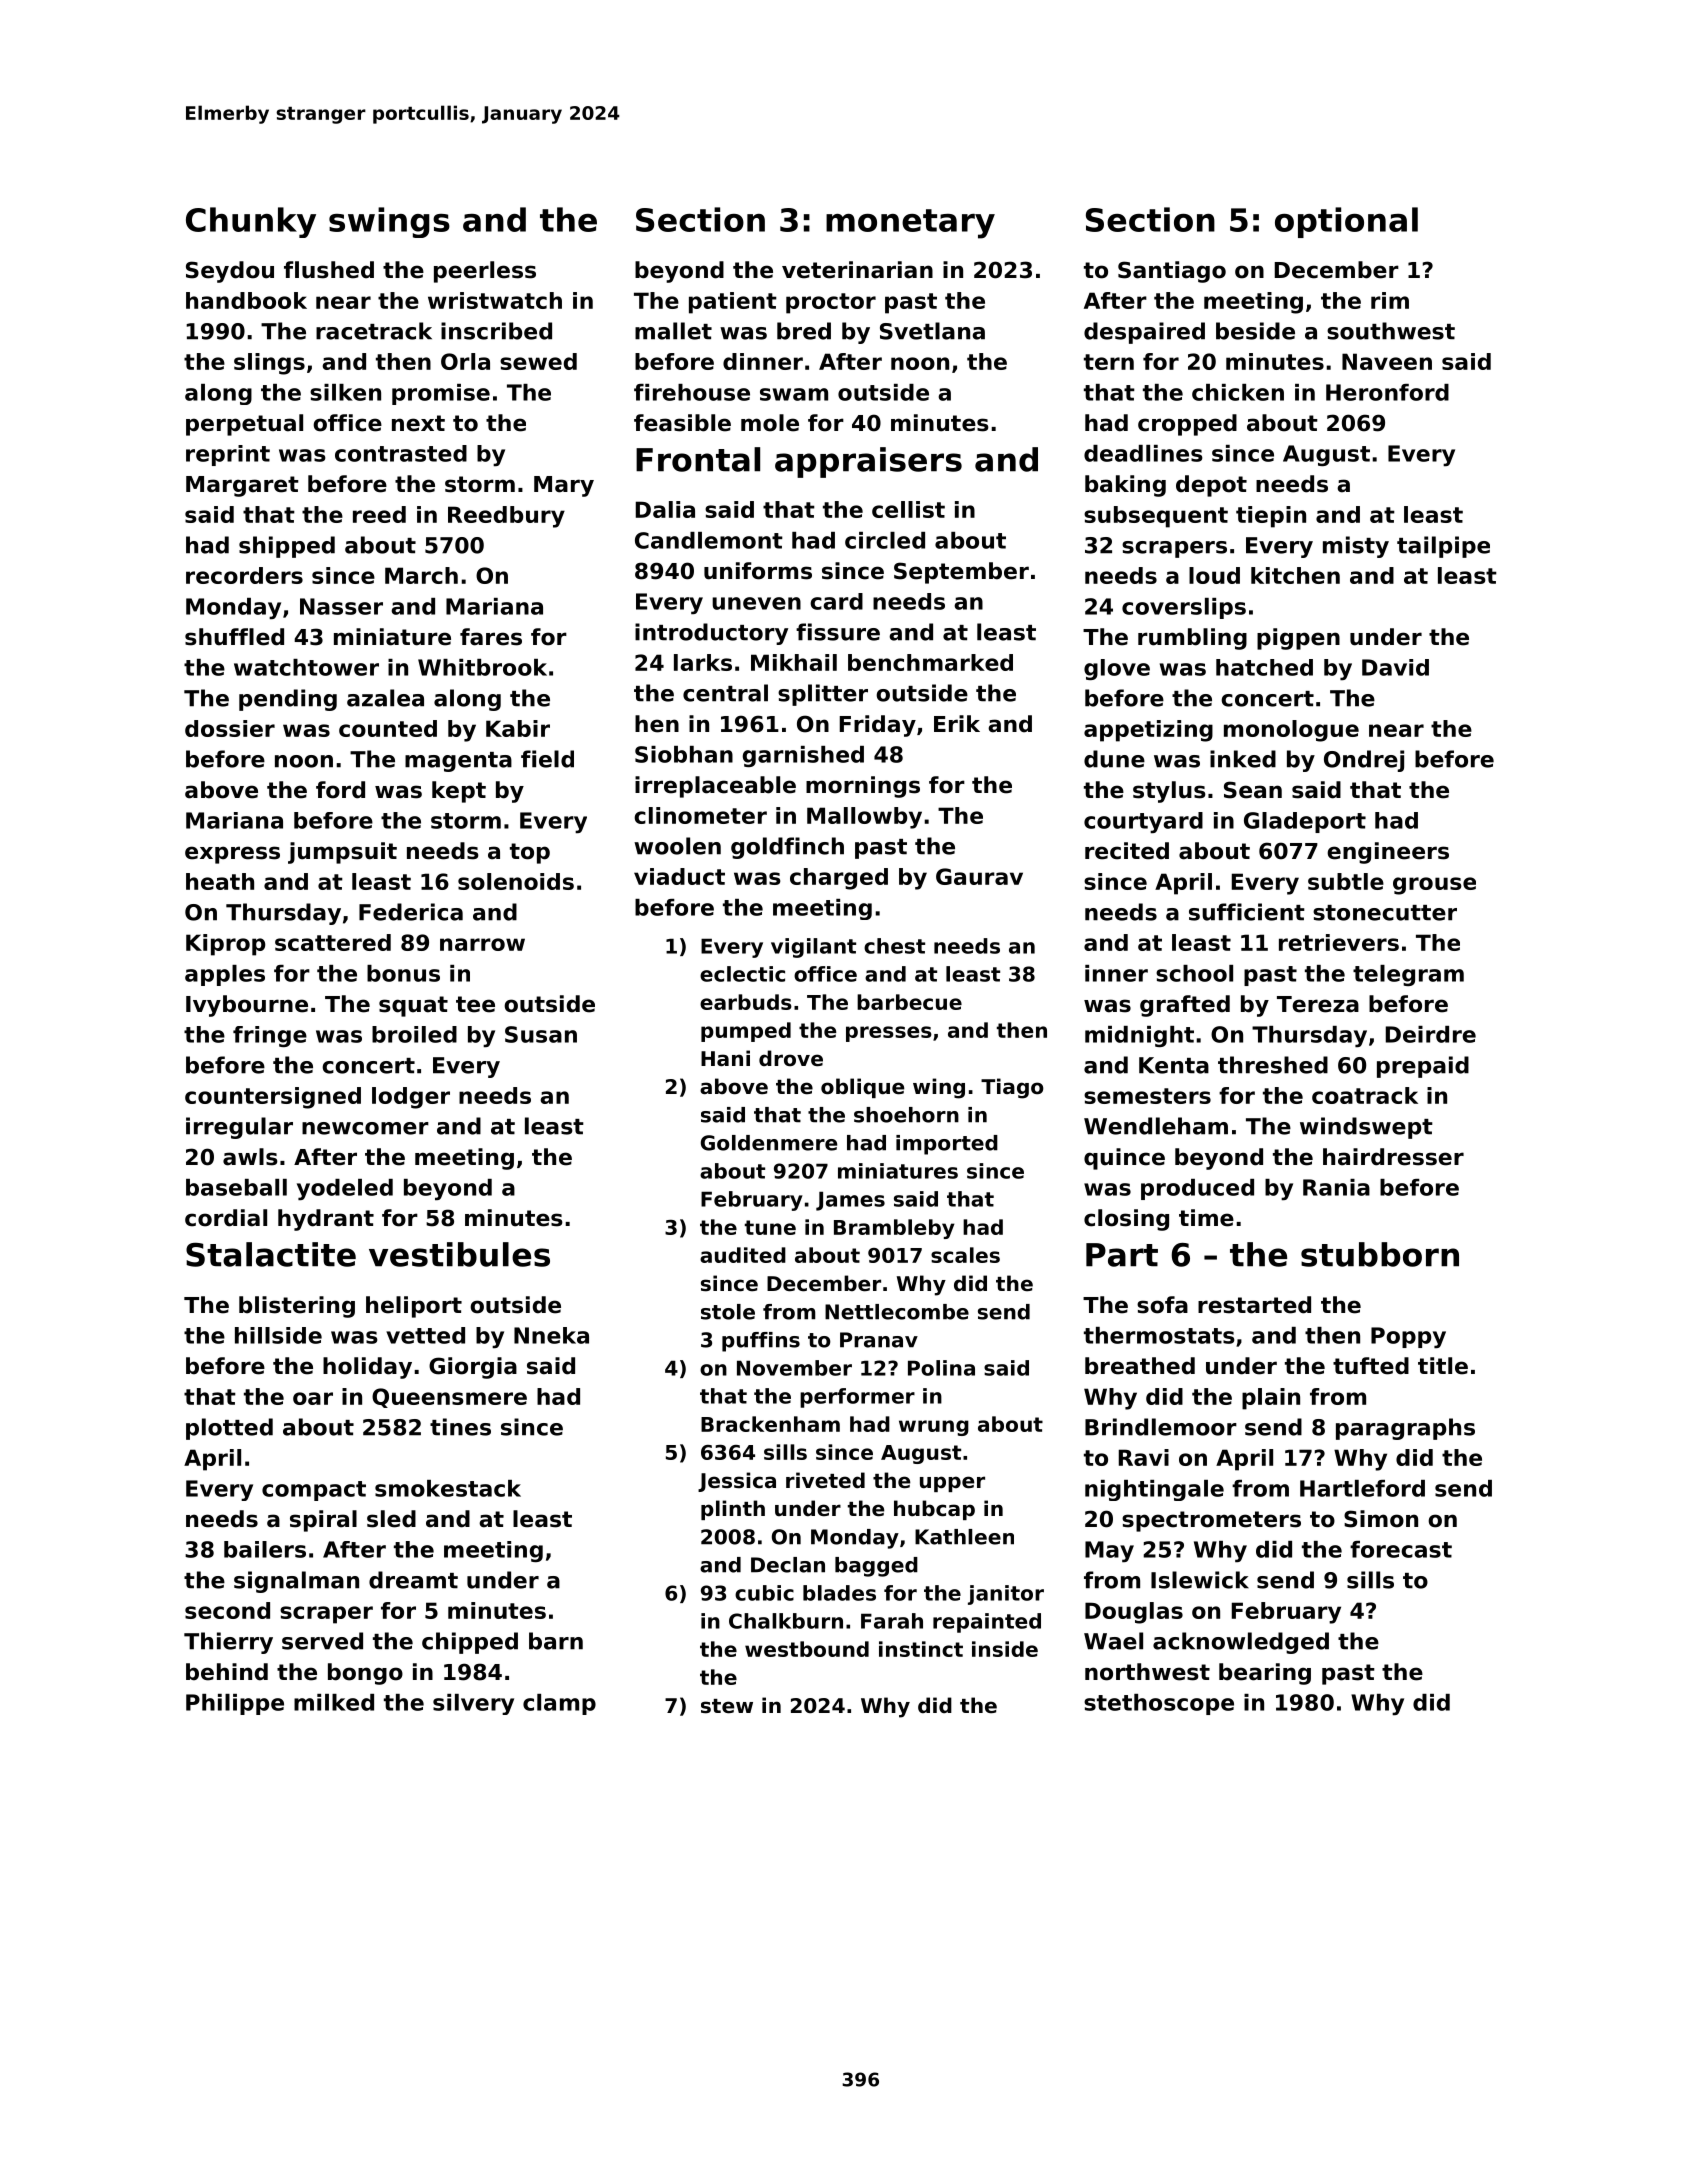 Image resolution: width=1683 pixels, height=2178 pixels. Describe the element at coordinates (251, 222) in the screenshot. I see `Chunky` at that location.
